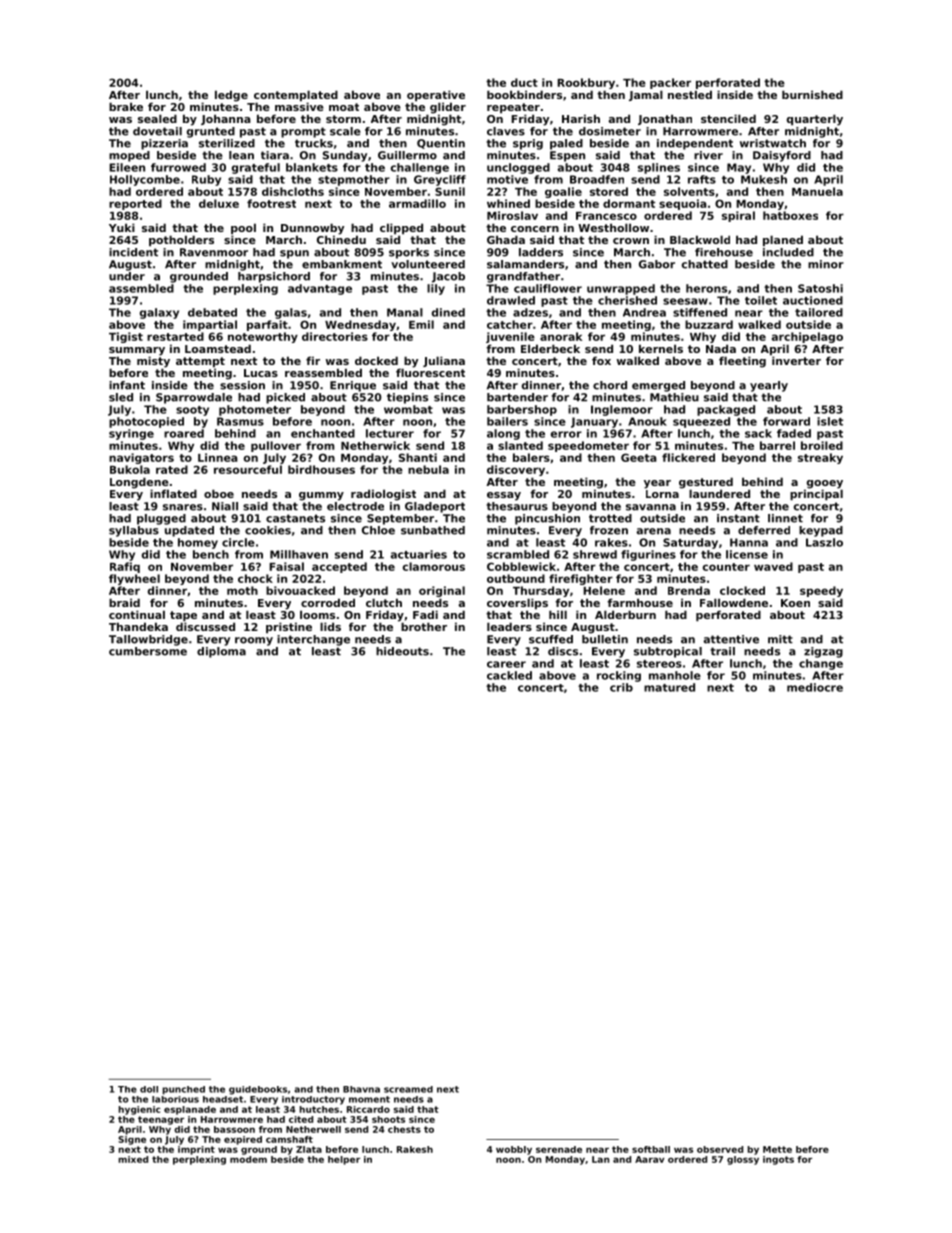  Describe the element at coordinates (813, 300) in the page. I see `auctioned` at that location.
